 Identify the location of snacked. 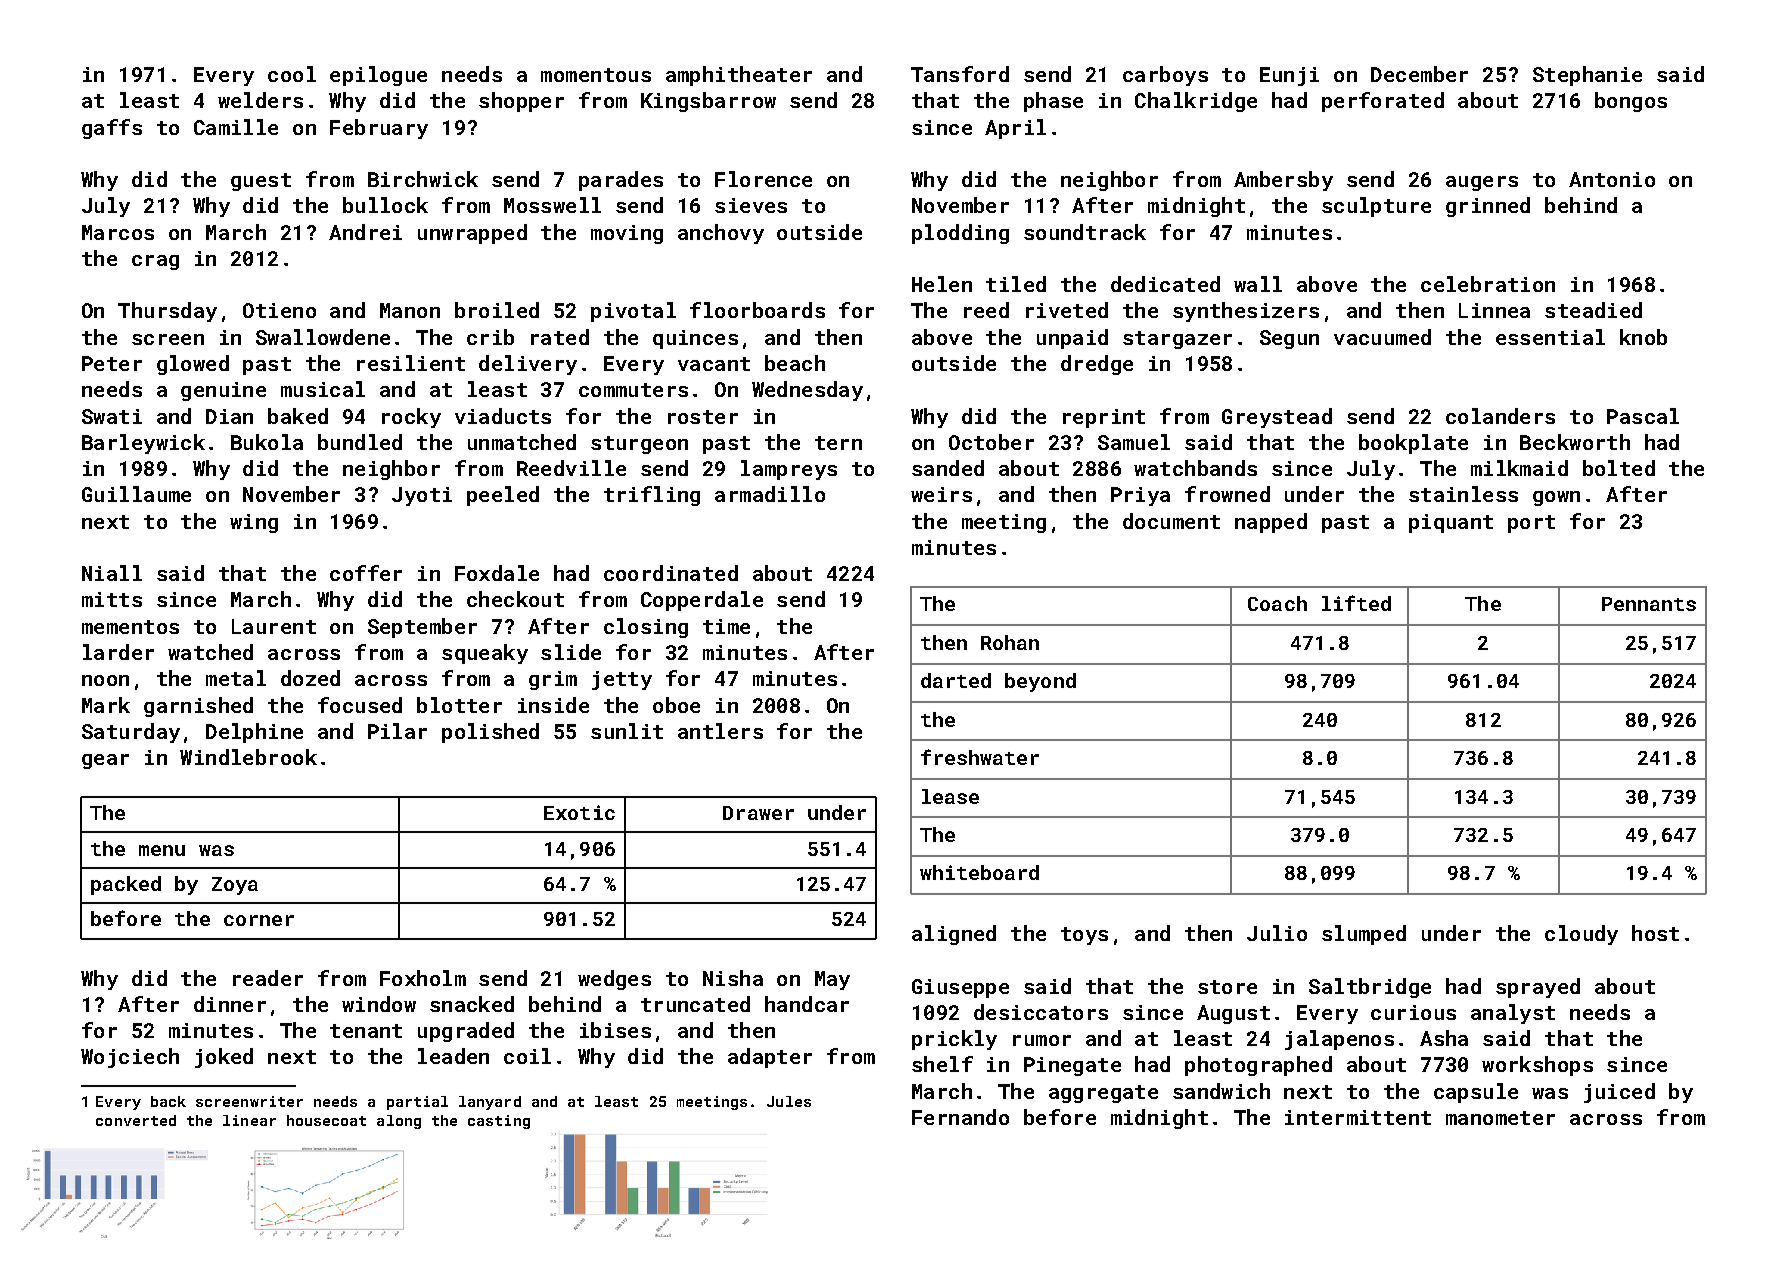
(472, 1004).
